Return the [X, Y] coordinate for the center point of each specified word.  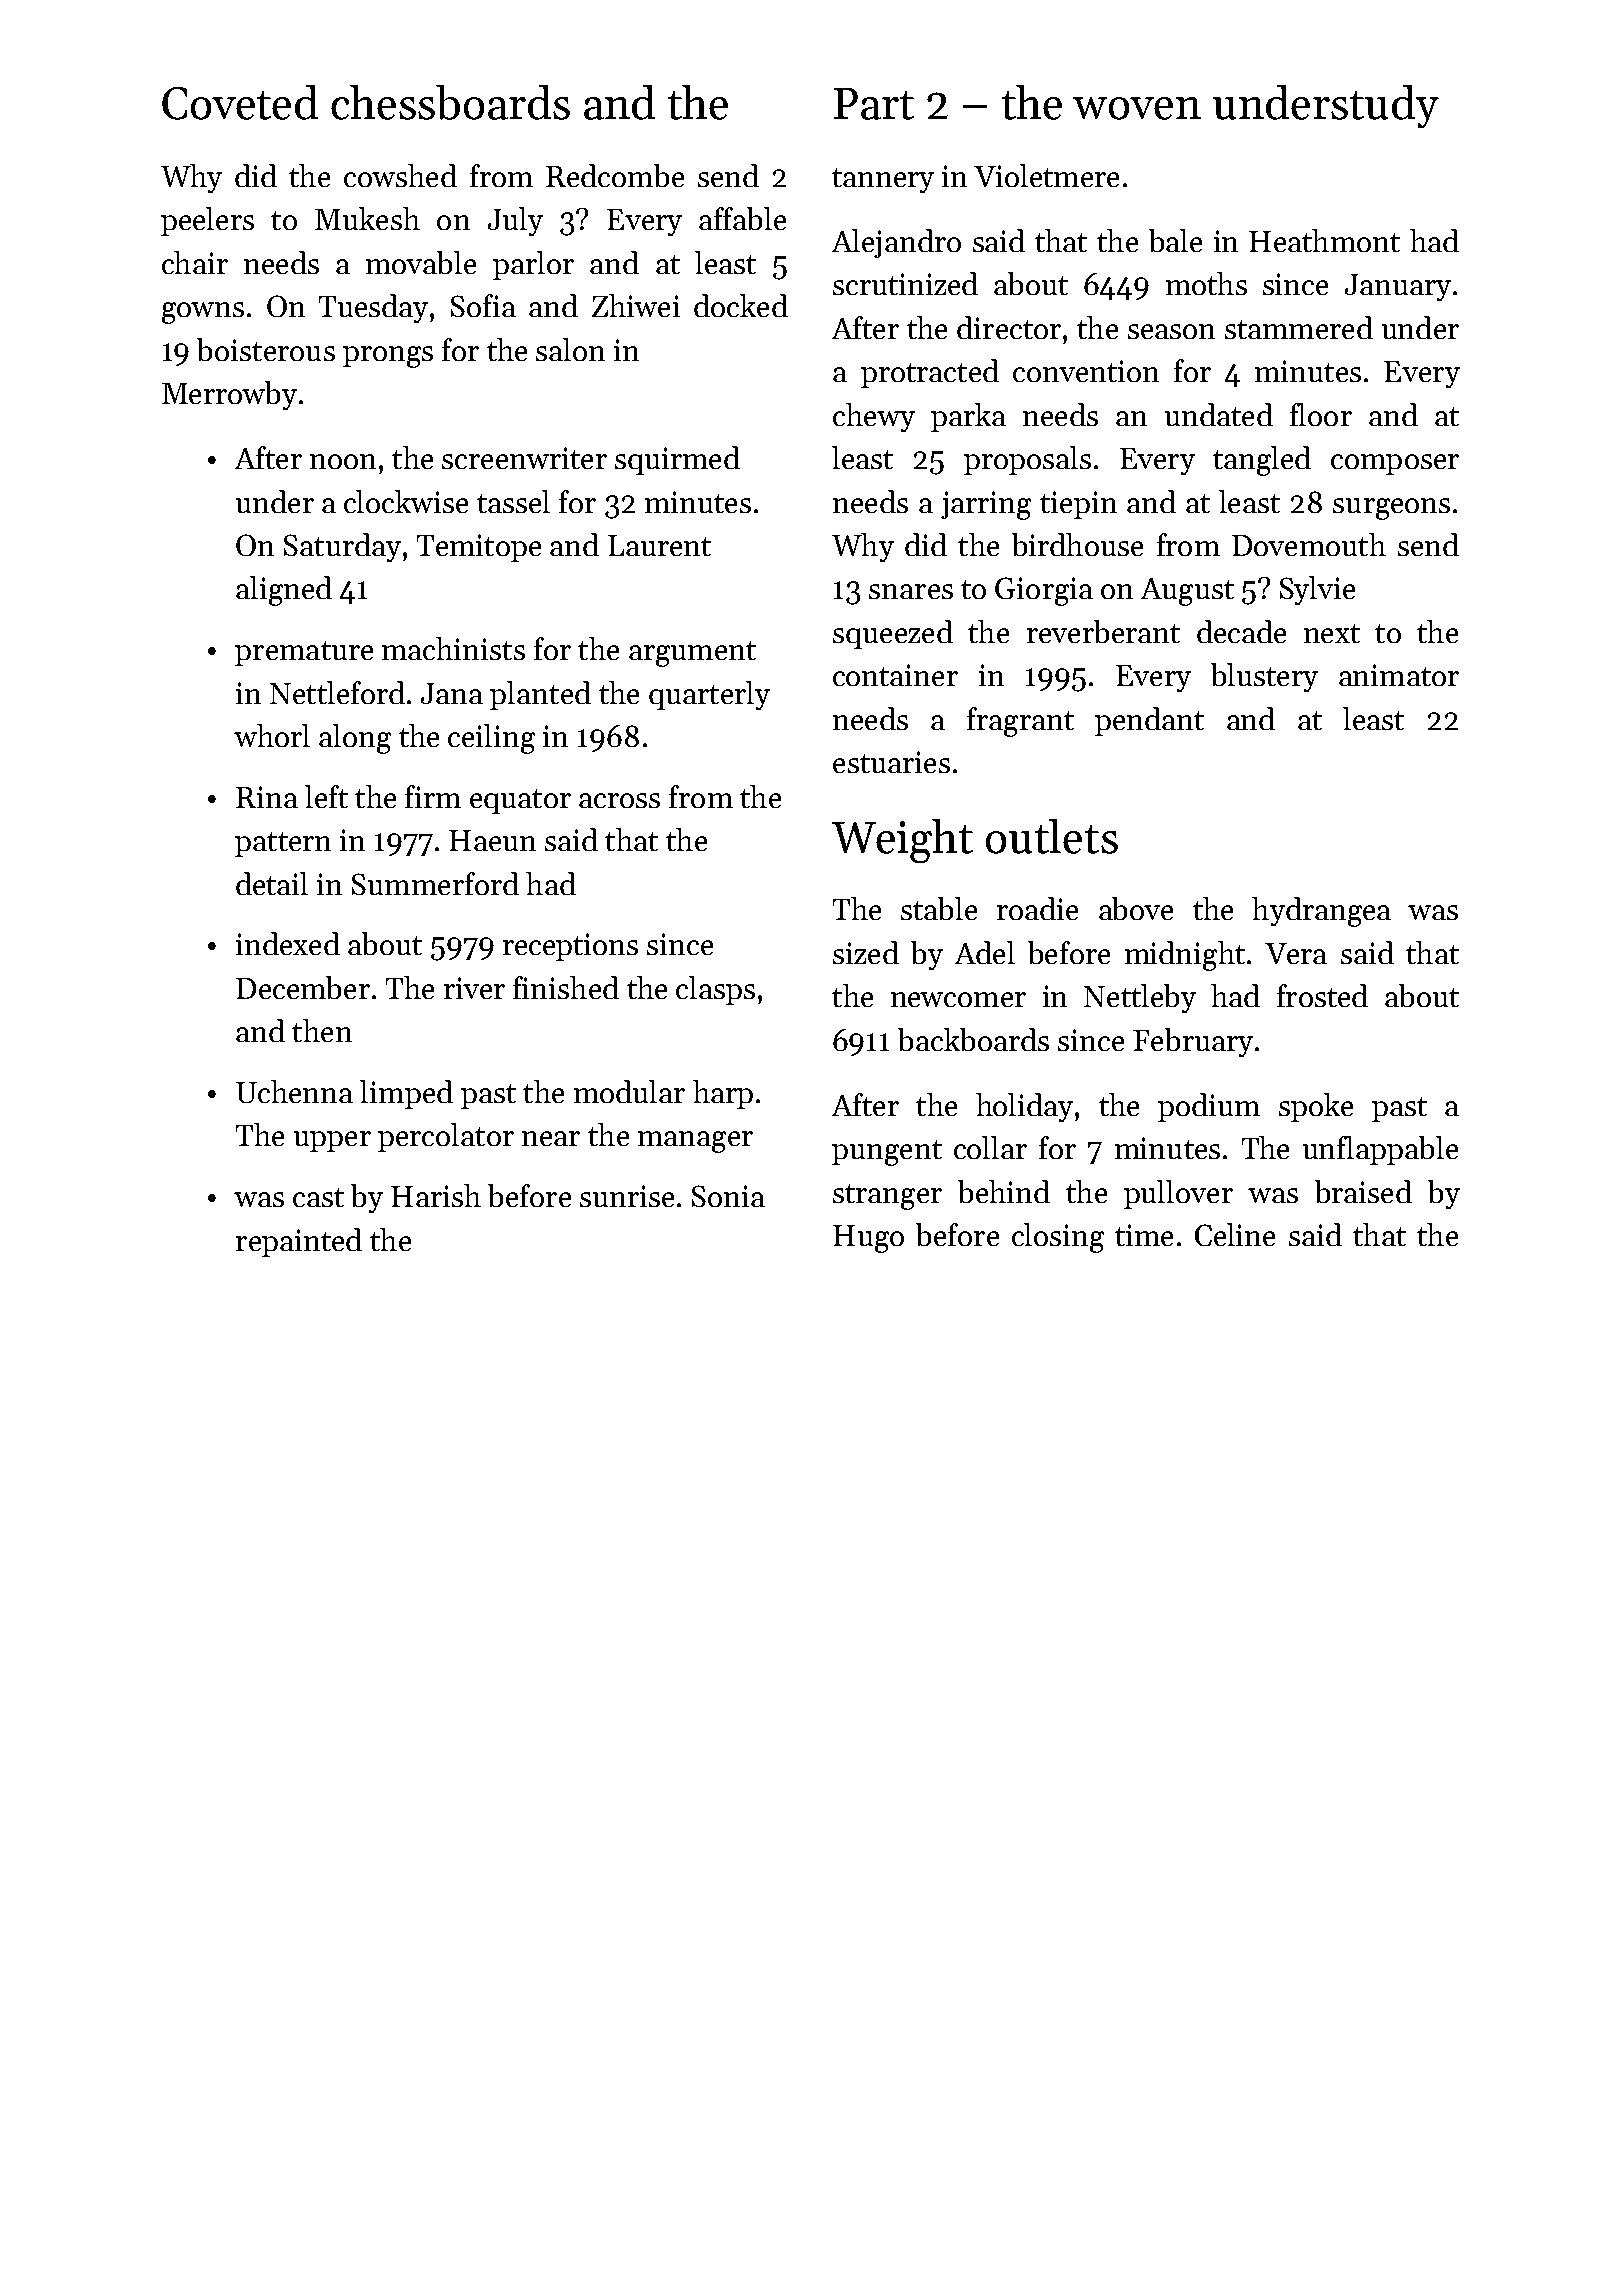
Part [874, 104]
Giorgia [1044, 591]
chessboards [450, 102]
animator [1399, 675]
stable [939, 908]
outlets [1052, 836]
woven [1137, 108]
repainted [299, 1242]
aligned [284, 591]
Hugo [868, 1239]
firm [433, 796]
